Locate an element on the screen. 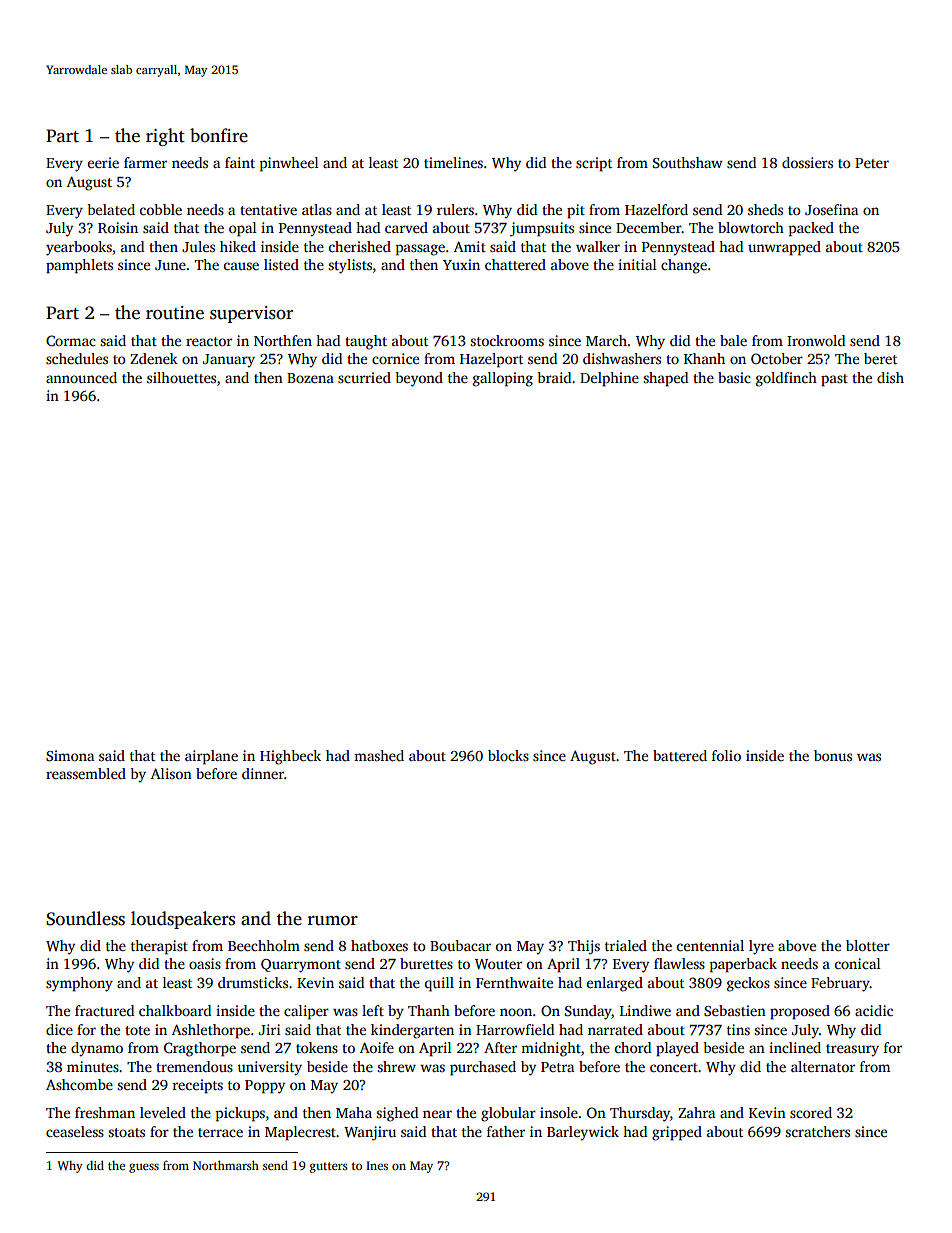 The height and width of the screenshot is (1233, 952). script is located at coordinates (594, 164).
